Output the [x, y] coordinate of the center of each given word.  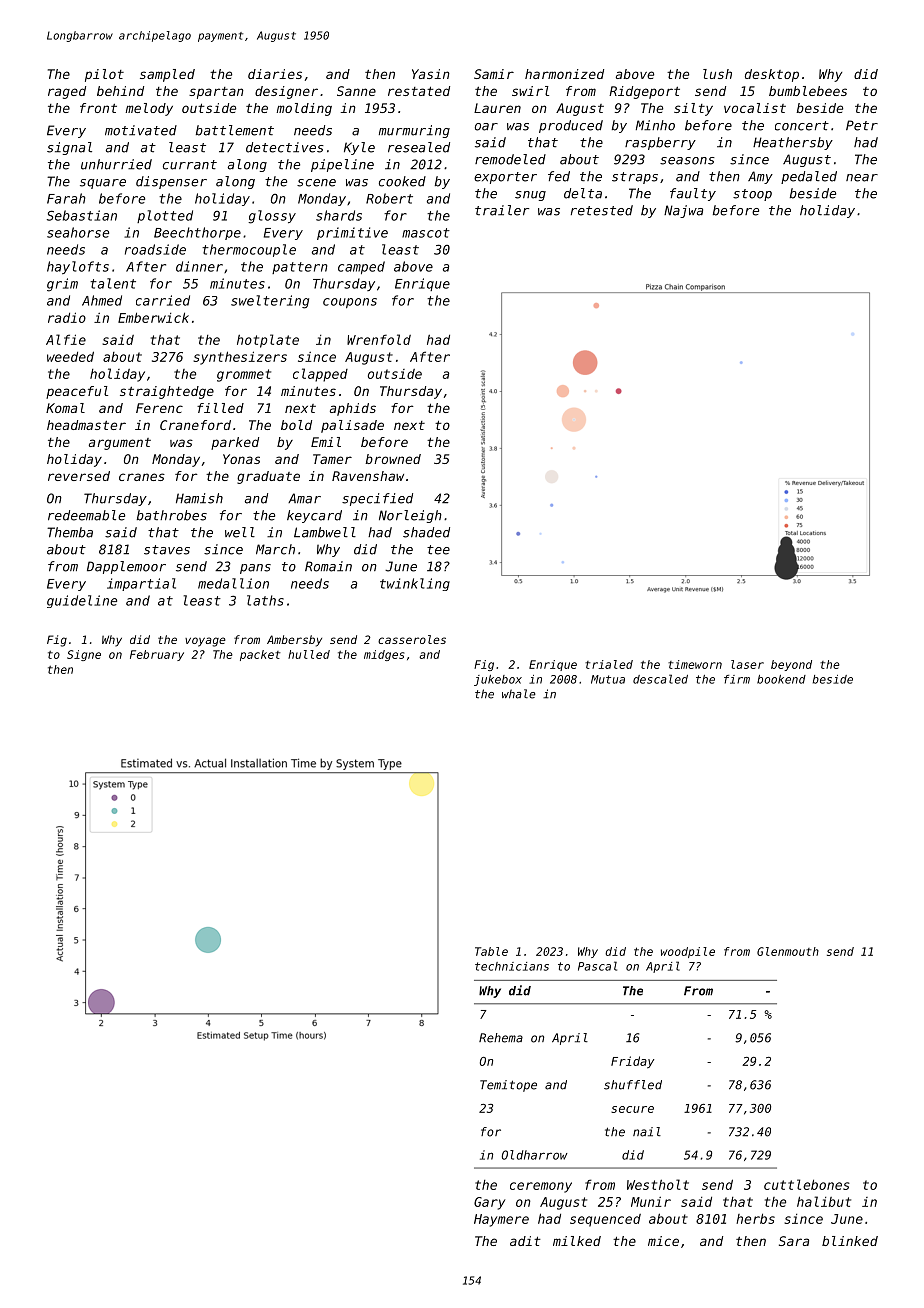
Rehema [501, 1038]
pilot [104, 75]
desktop [772, 75]
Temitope [508, 1086]
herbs [755, 1218]
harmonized [564, 74]
